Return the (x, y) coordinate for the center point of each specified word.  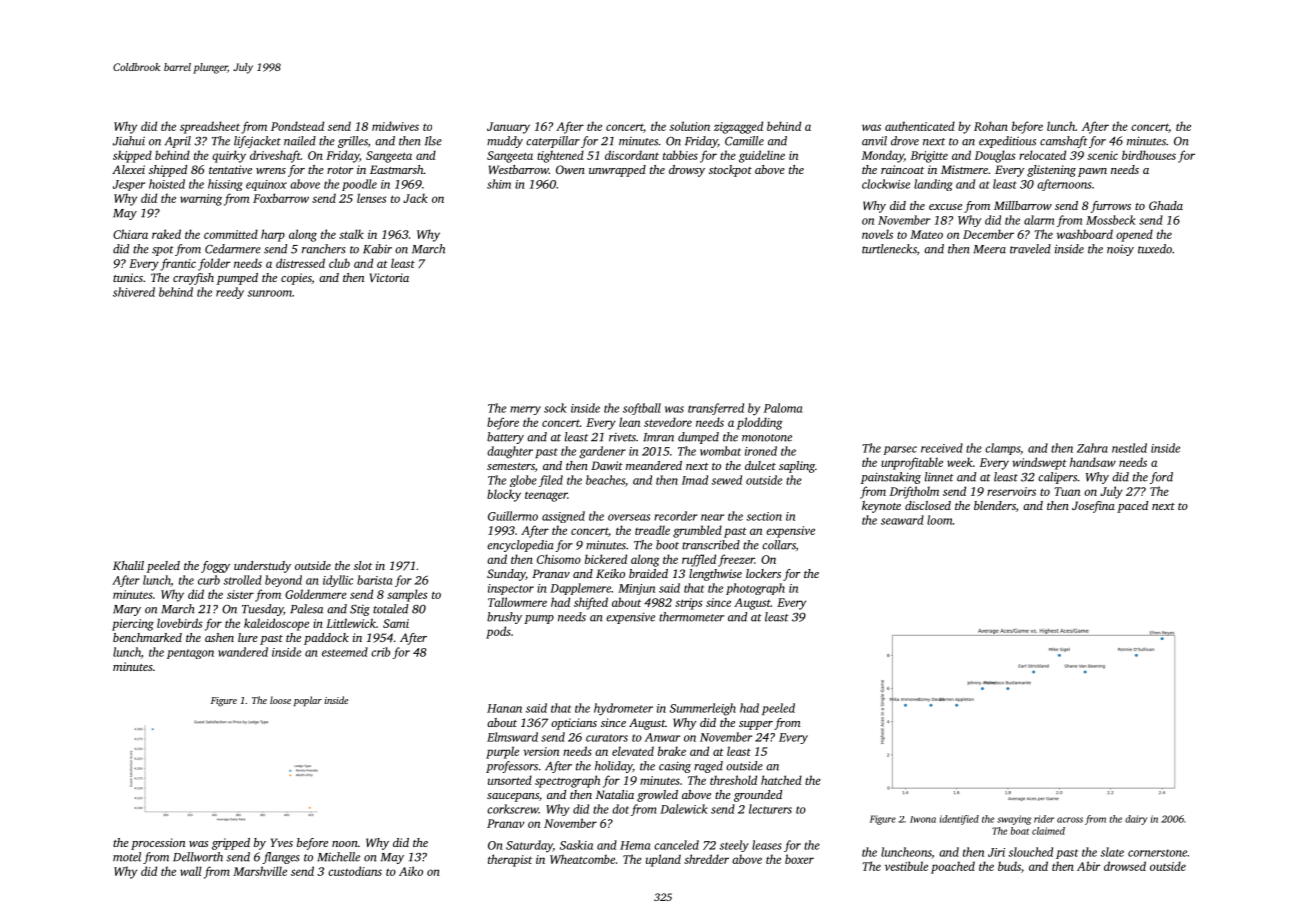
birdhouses (1149, 155)
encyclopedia (520, 546)
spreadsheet (210, 127)
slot (363, 565)
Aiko (411, 871)
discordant (632, 155)
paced (1132, 507)
